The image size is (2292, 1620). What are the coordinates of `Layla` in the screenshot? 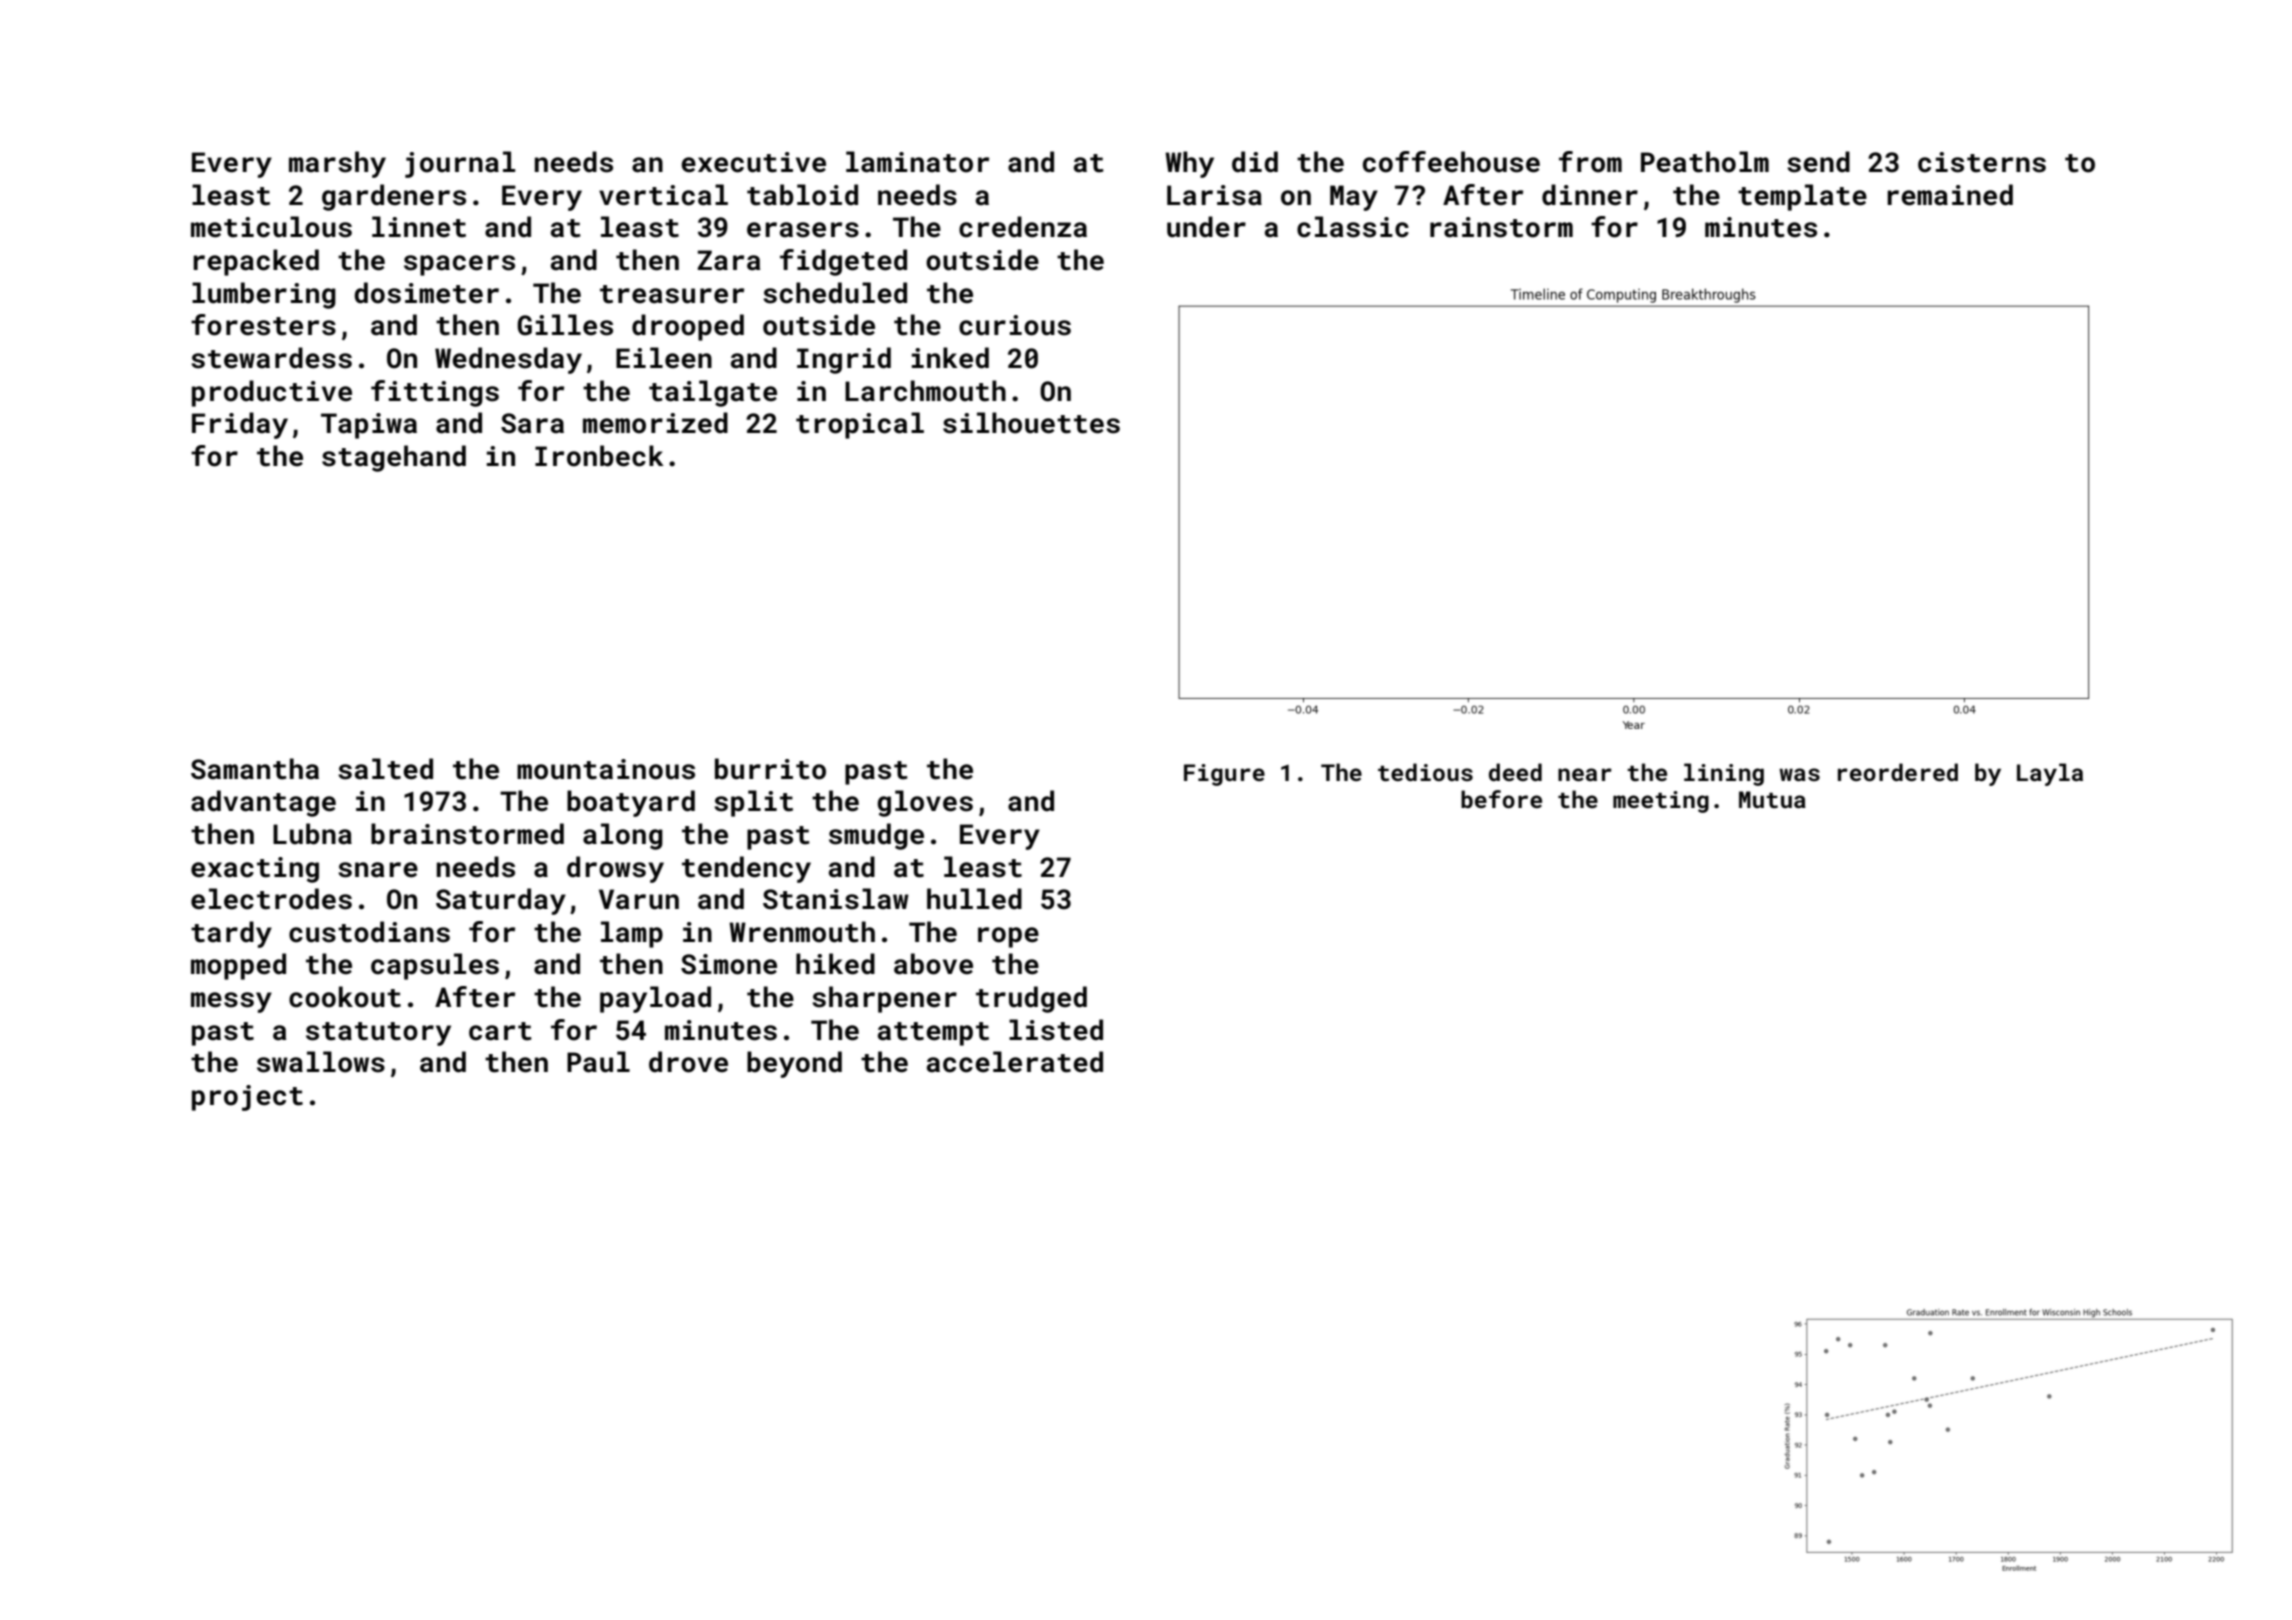 It's located at (2050, 774).
